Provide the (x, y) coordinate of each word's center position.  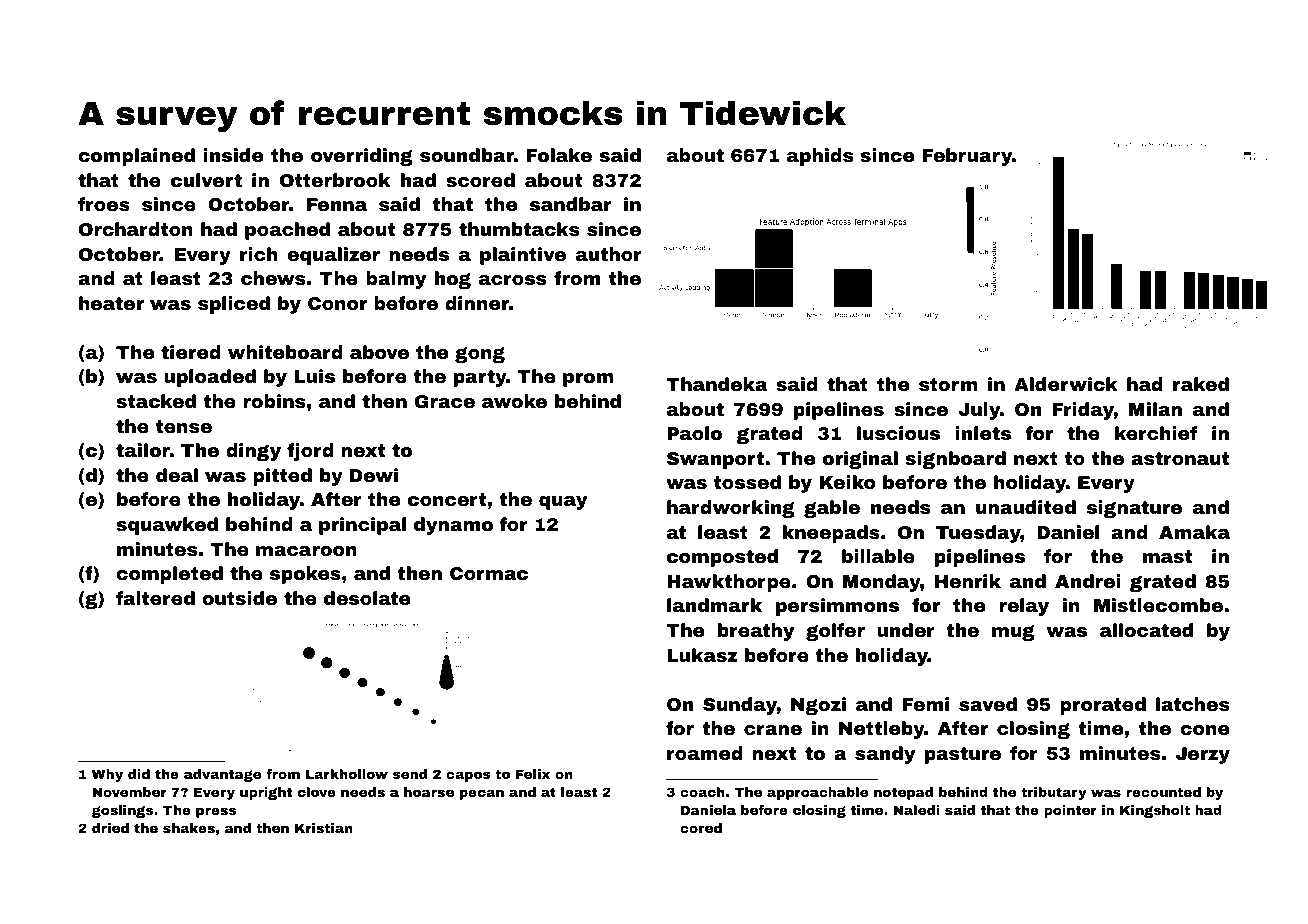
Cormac (489, 573)
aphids (820, 157)
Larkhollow (347, 774)
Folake (559, 155)
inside (233, 155)
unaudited (1026, 507)
